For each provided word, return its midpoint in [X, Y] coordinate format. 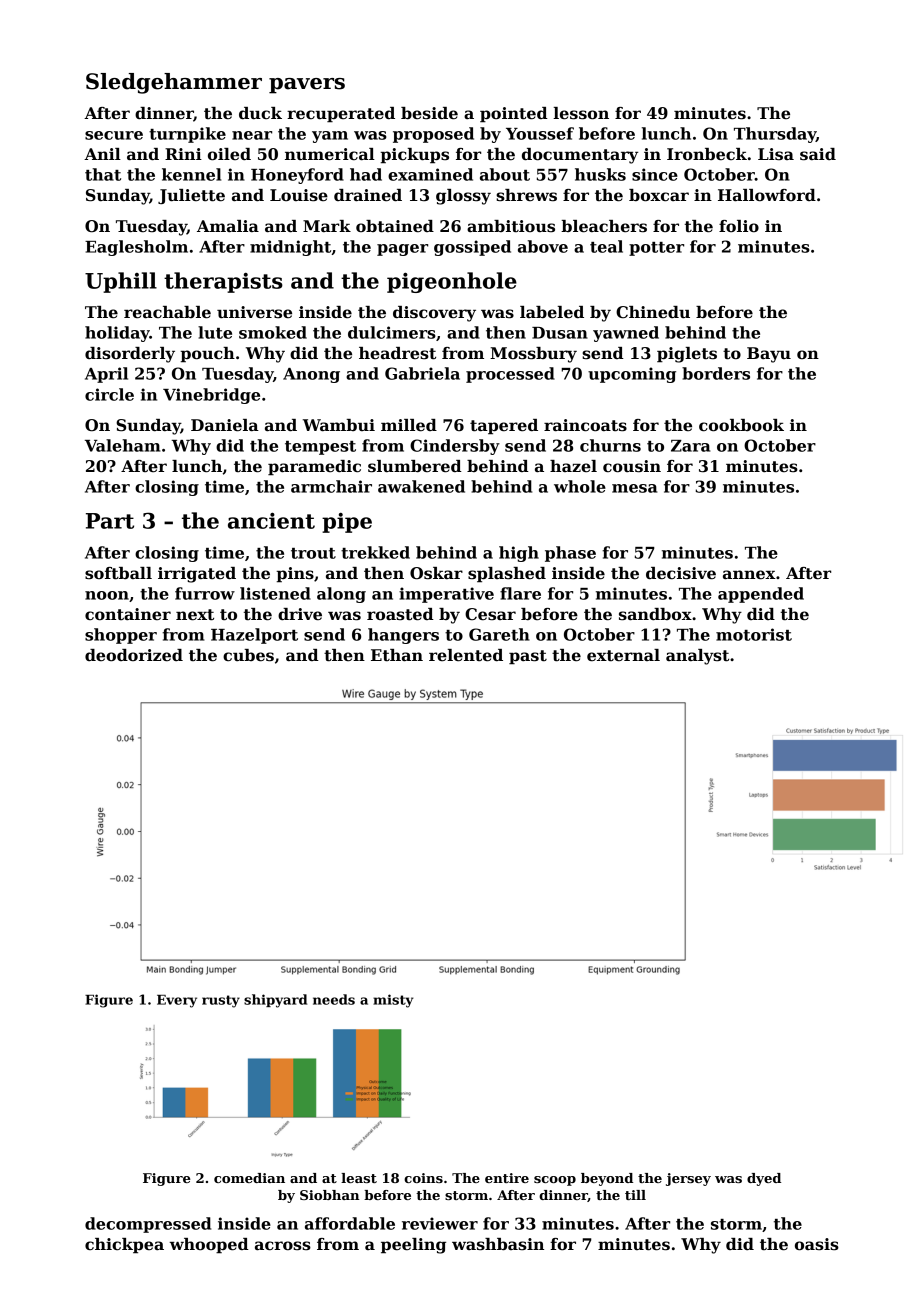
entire [507, 1178]
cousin [632, 466]
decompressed [148, 1225]
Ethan [397, 655]
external [623, 655]
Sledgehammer [174, 83]
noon [107, 595]
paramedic [314, 468]
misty [393, 1001]
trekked [375, 552]
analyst [697, 657]
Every [177, 1001]
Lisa [776, 154]
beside [429, 113]
